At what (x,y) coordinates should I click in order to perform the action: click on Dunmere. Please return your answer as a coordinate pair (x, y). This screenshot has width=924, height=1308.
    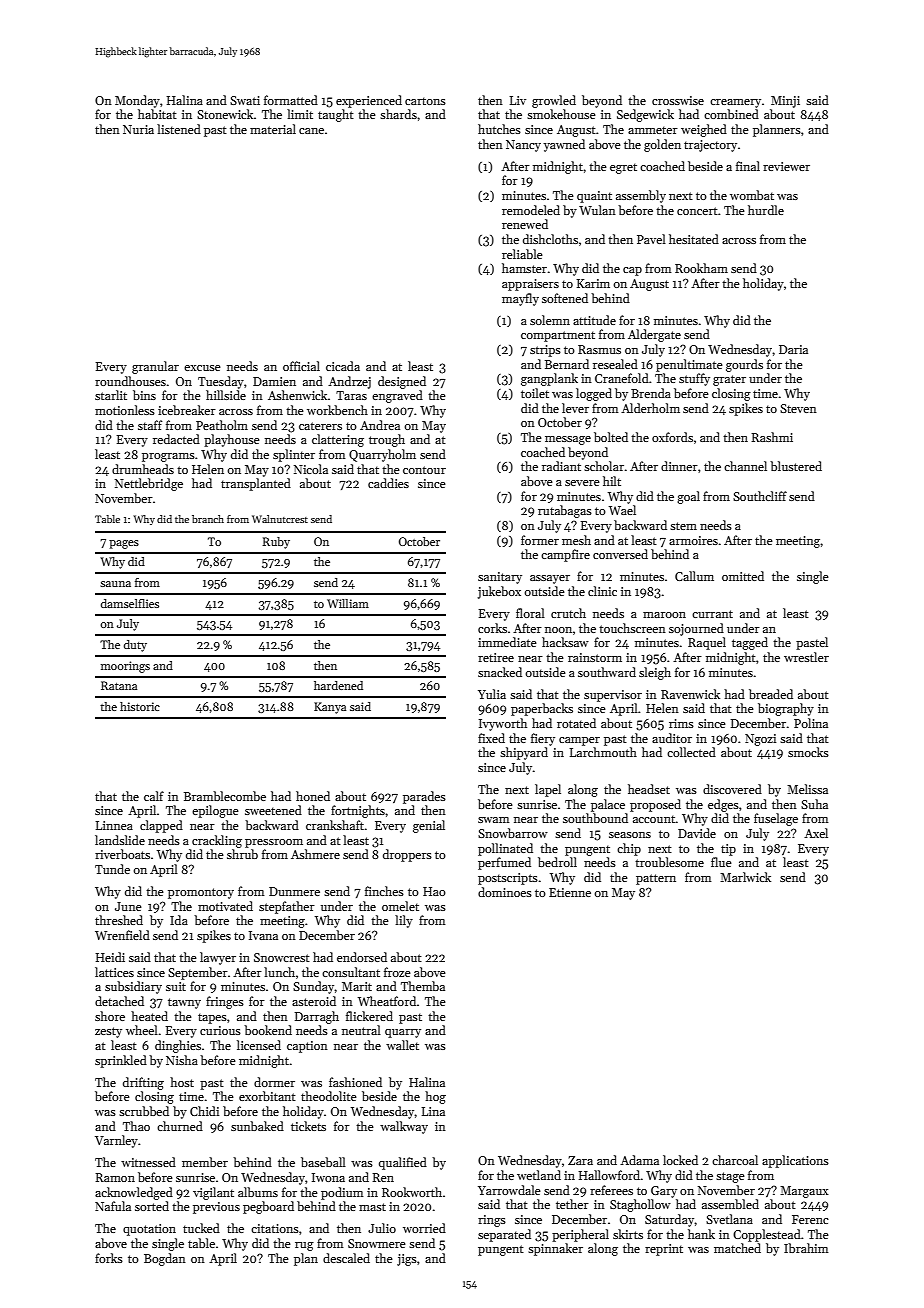
    Looking at the image, I should click on (294, 891).
